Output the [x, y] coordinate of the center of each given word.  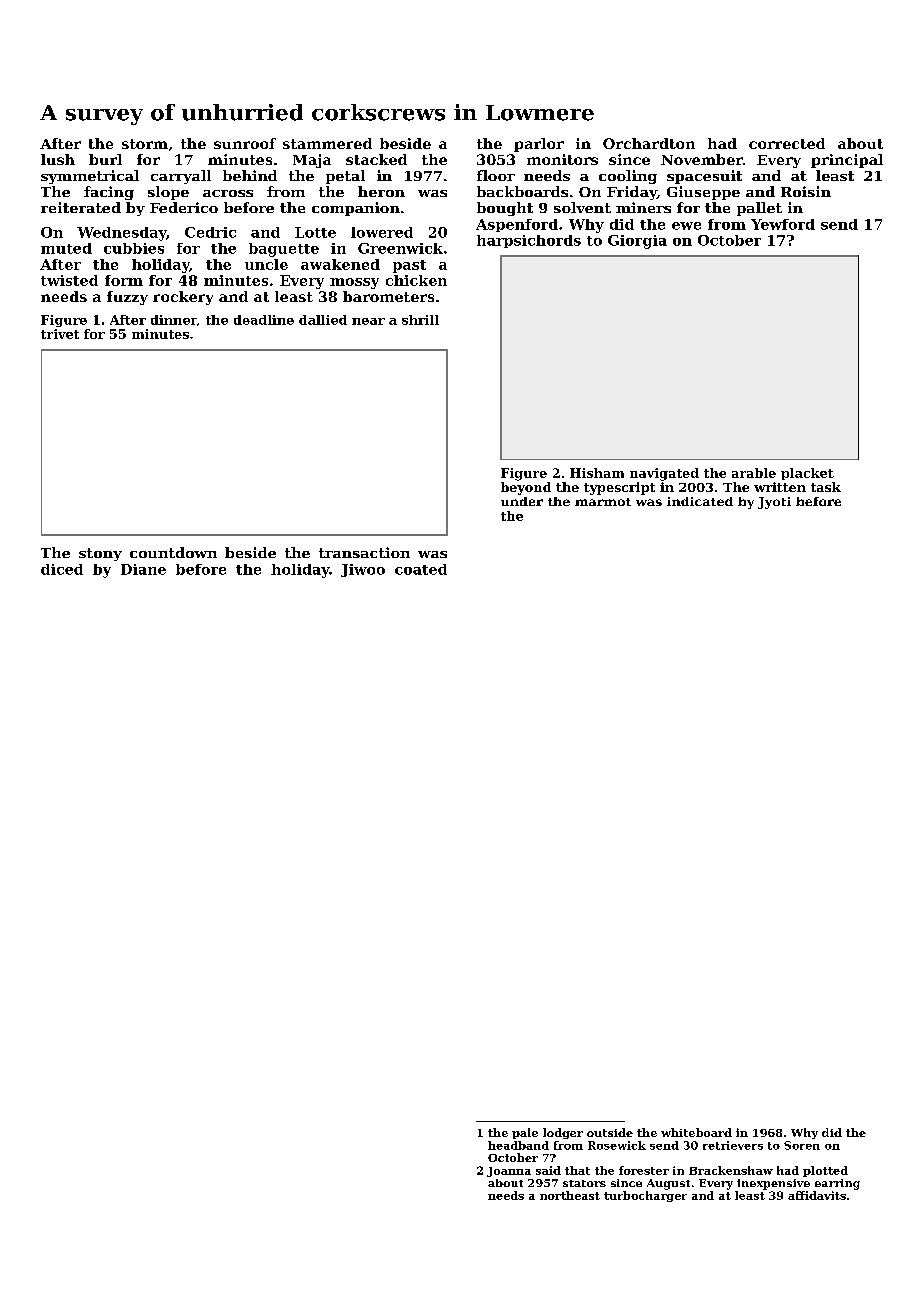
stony [100, 554]
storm [145, 144]
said [548, 1170]
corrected [787, 143]
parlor [539, 145]
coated [421, 569]
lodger [563, 1133]
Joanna [509, 1172]
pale [525, 1133]
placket [807, 474]
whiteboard [696, 1132]
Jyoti [774, 503]
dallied [323, 320]
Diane [143, 569]
